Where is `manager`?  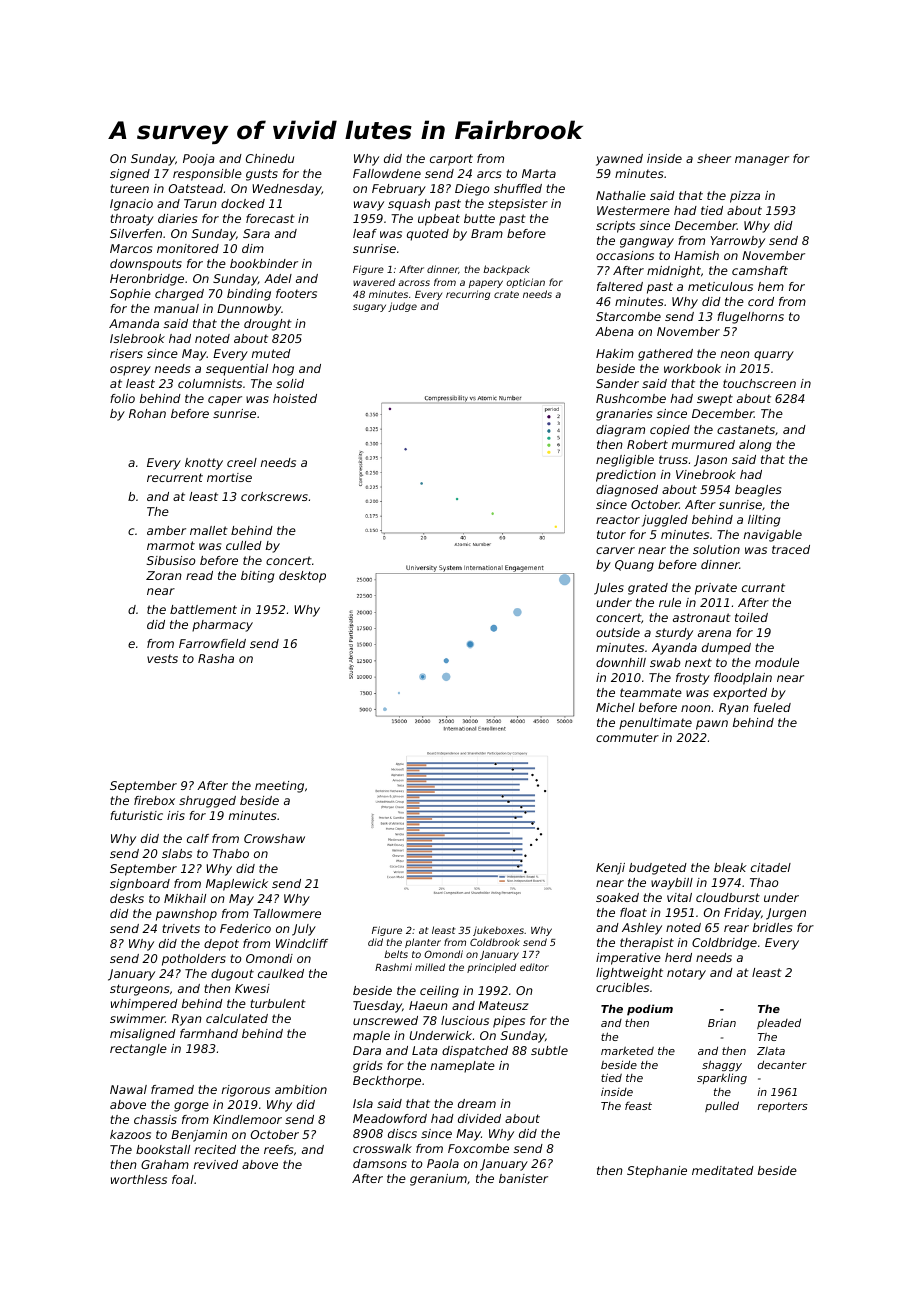 manager is located at coordinates (762, 161).
